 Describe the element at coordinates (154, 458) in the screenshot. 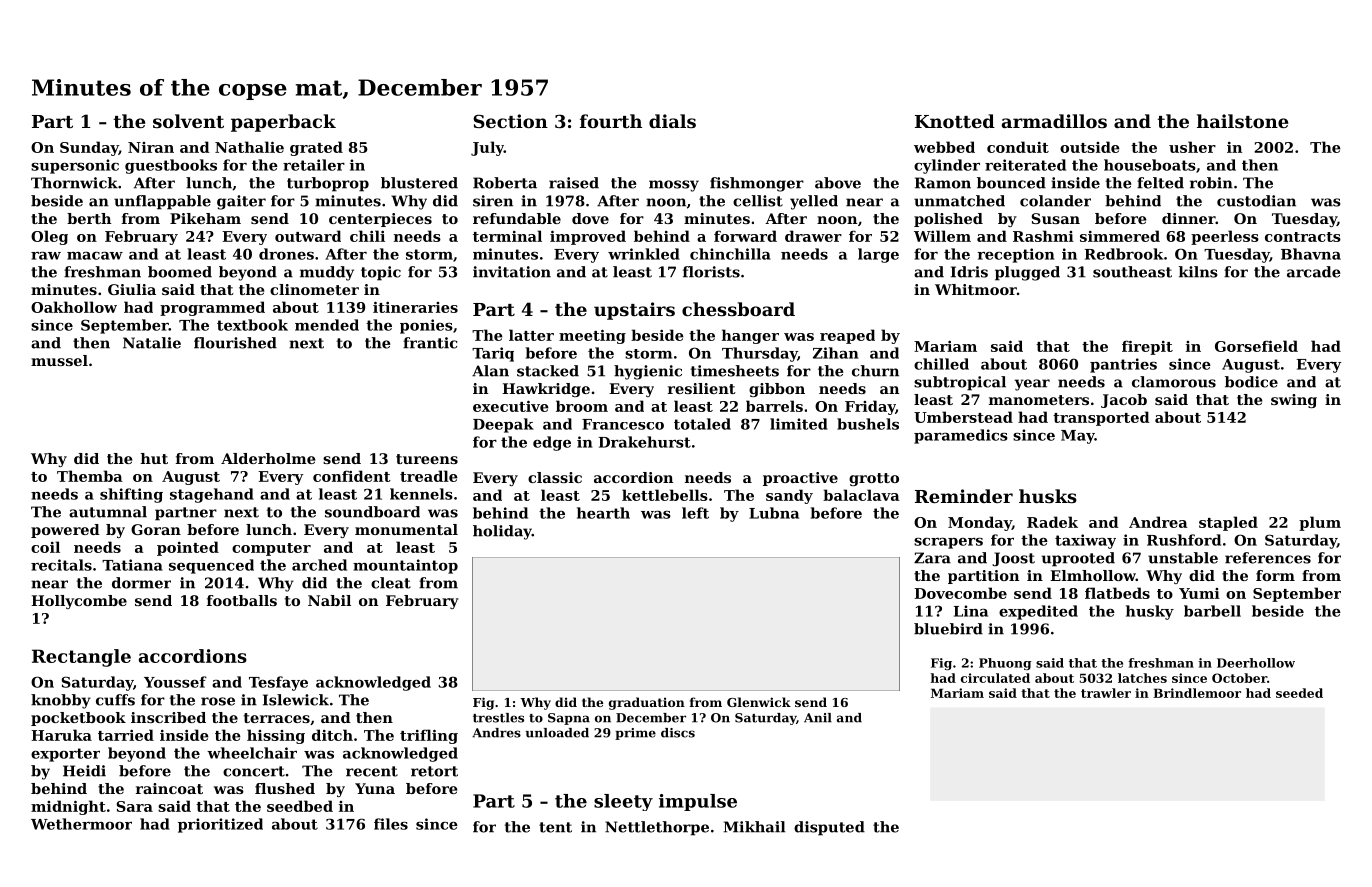

I see `hut` at that location.
